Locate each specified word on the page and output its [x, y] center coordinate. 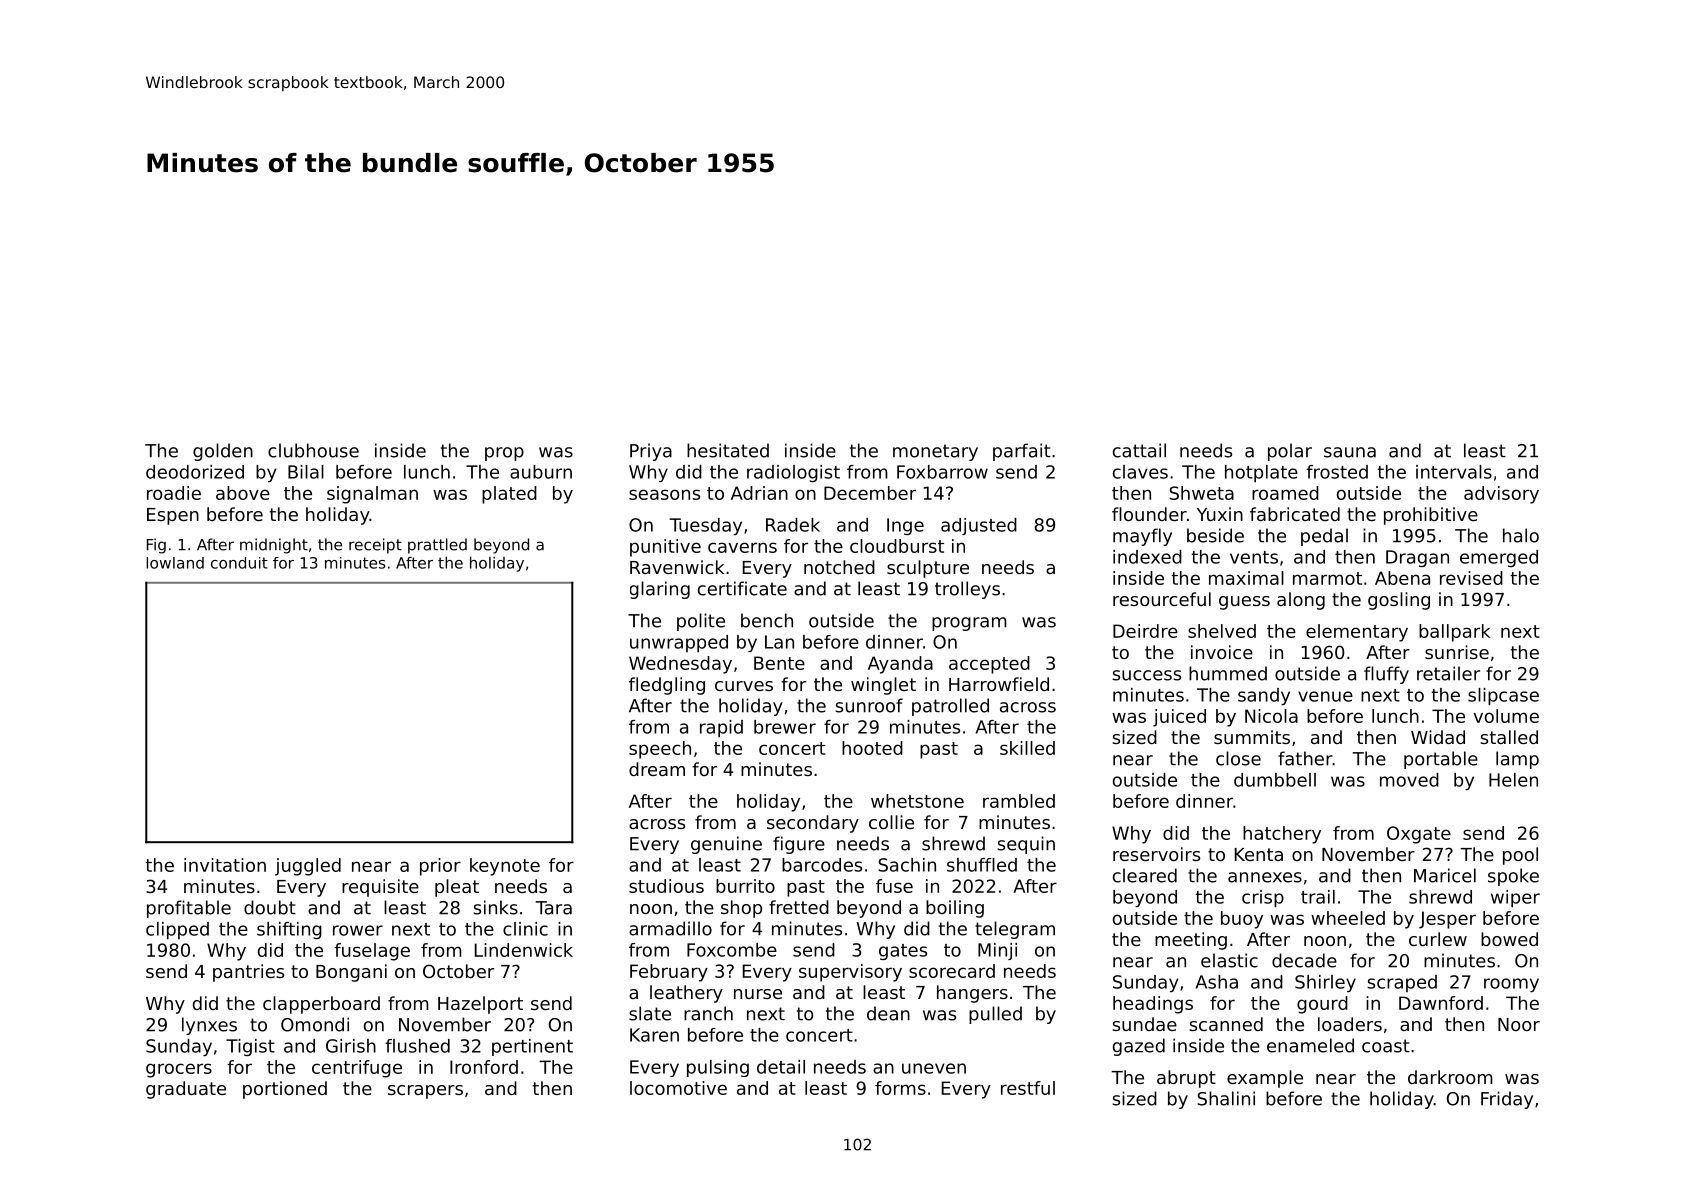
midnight [274, 546]
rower [358, 930]
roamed [1285, 493]
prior [440, 867]
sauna [1350, 452]
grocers [179, 1070]
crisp [1263, 899]
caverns [742, 547]
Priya [651, 452]
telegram [1015, 930]
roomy [1511, 985]
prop [504, 454]
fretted [799, 907]
